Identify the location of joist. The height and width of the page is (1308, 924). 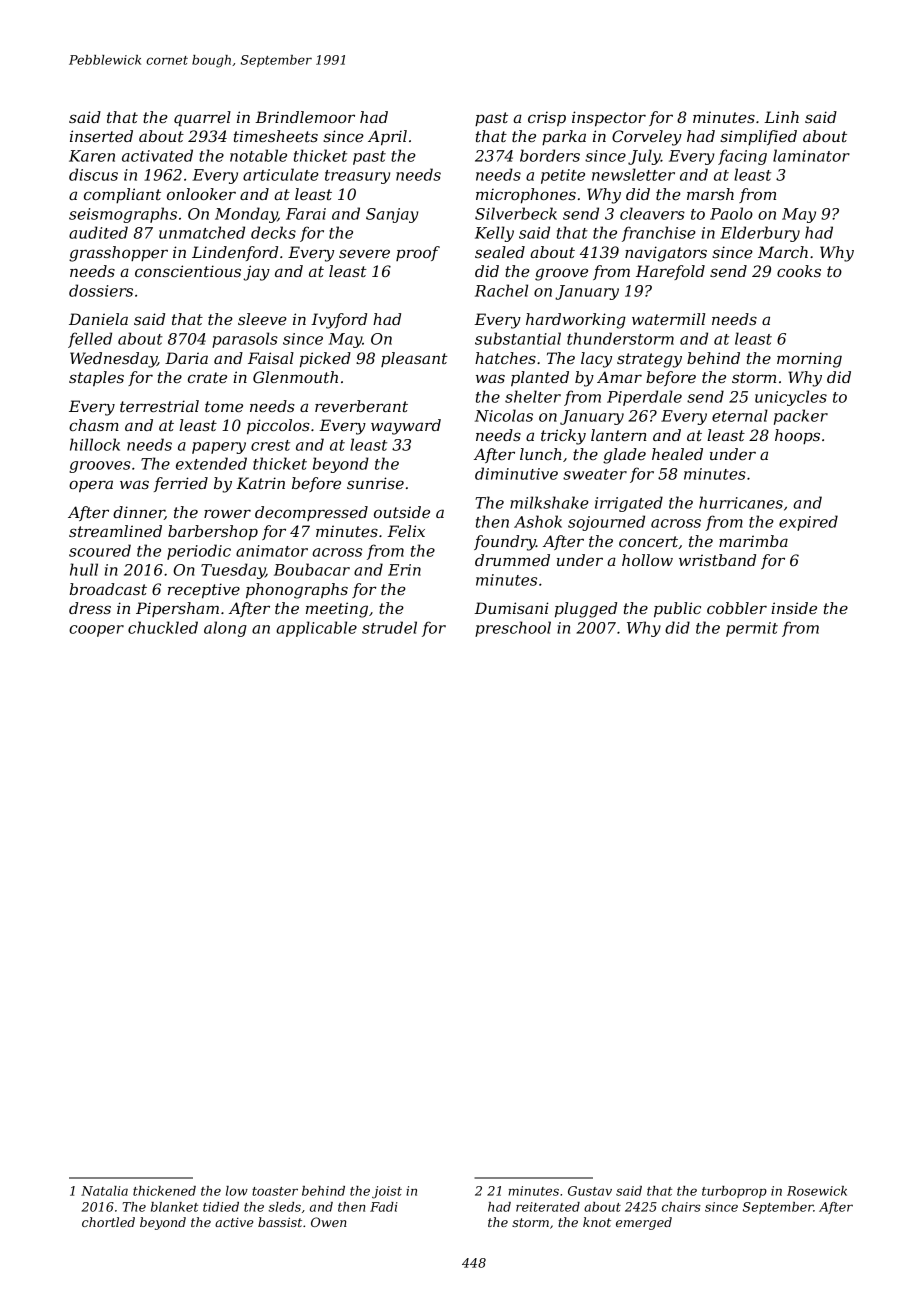
(387, 1192).
